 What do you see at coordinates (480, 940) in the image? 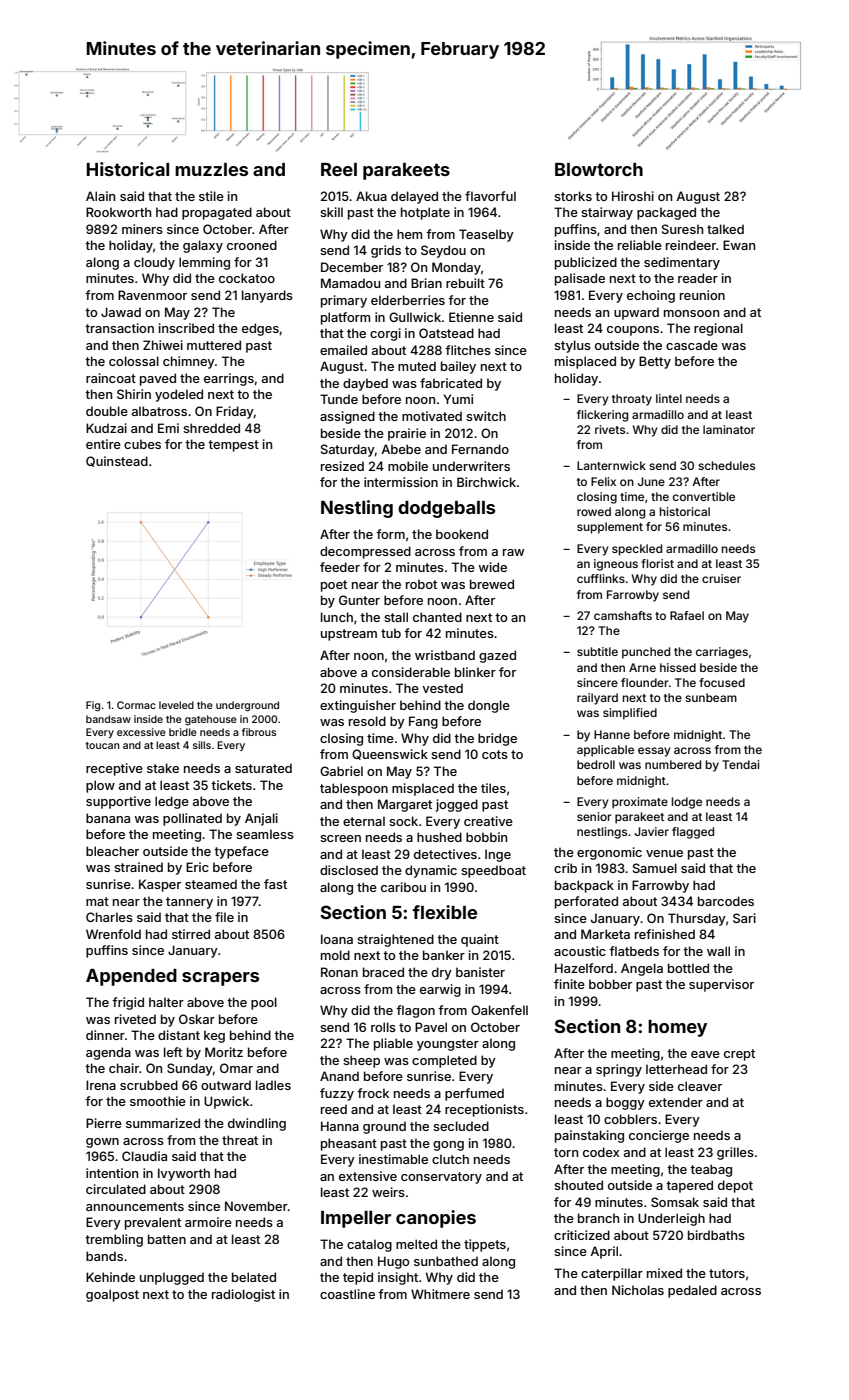
I see `quaint` at bounding box center [480, 940].
